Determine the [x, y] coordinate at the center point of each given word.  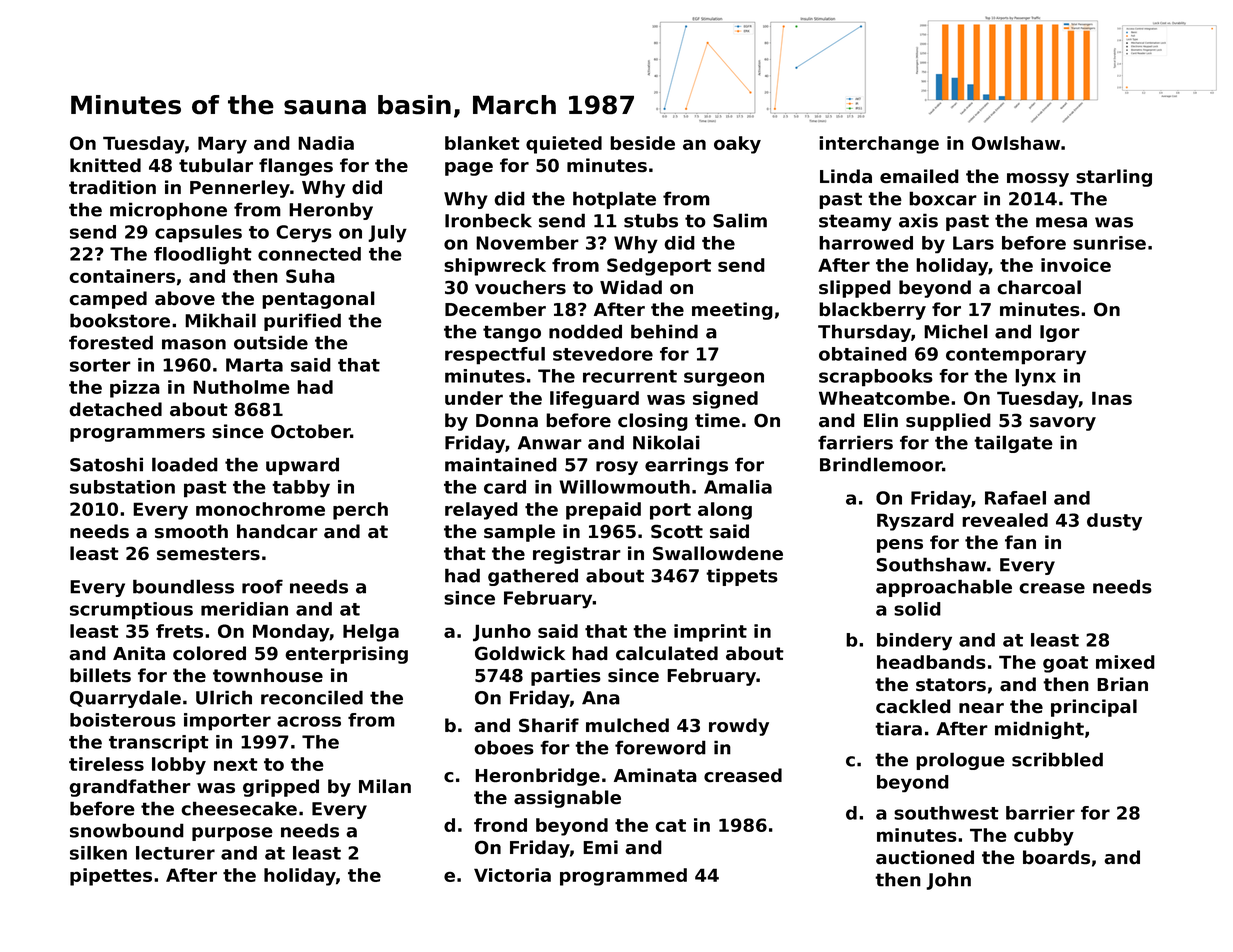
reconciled [312, 697]
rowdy [739, 727]
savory [1063, 424]
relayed [481, 511]
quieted [564, 145]
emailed [919, 176]
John [948, 881]
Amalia [738, 487]
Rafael [1015, 498]
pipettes [111, 877]
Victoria [512, 875]
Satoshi [106, 464]
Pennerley [240, 189]
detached [115, 409]
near [981, 708]
